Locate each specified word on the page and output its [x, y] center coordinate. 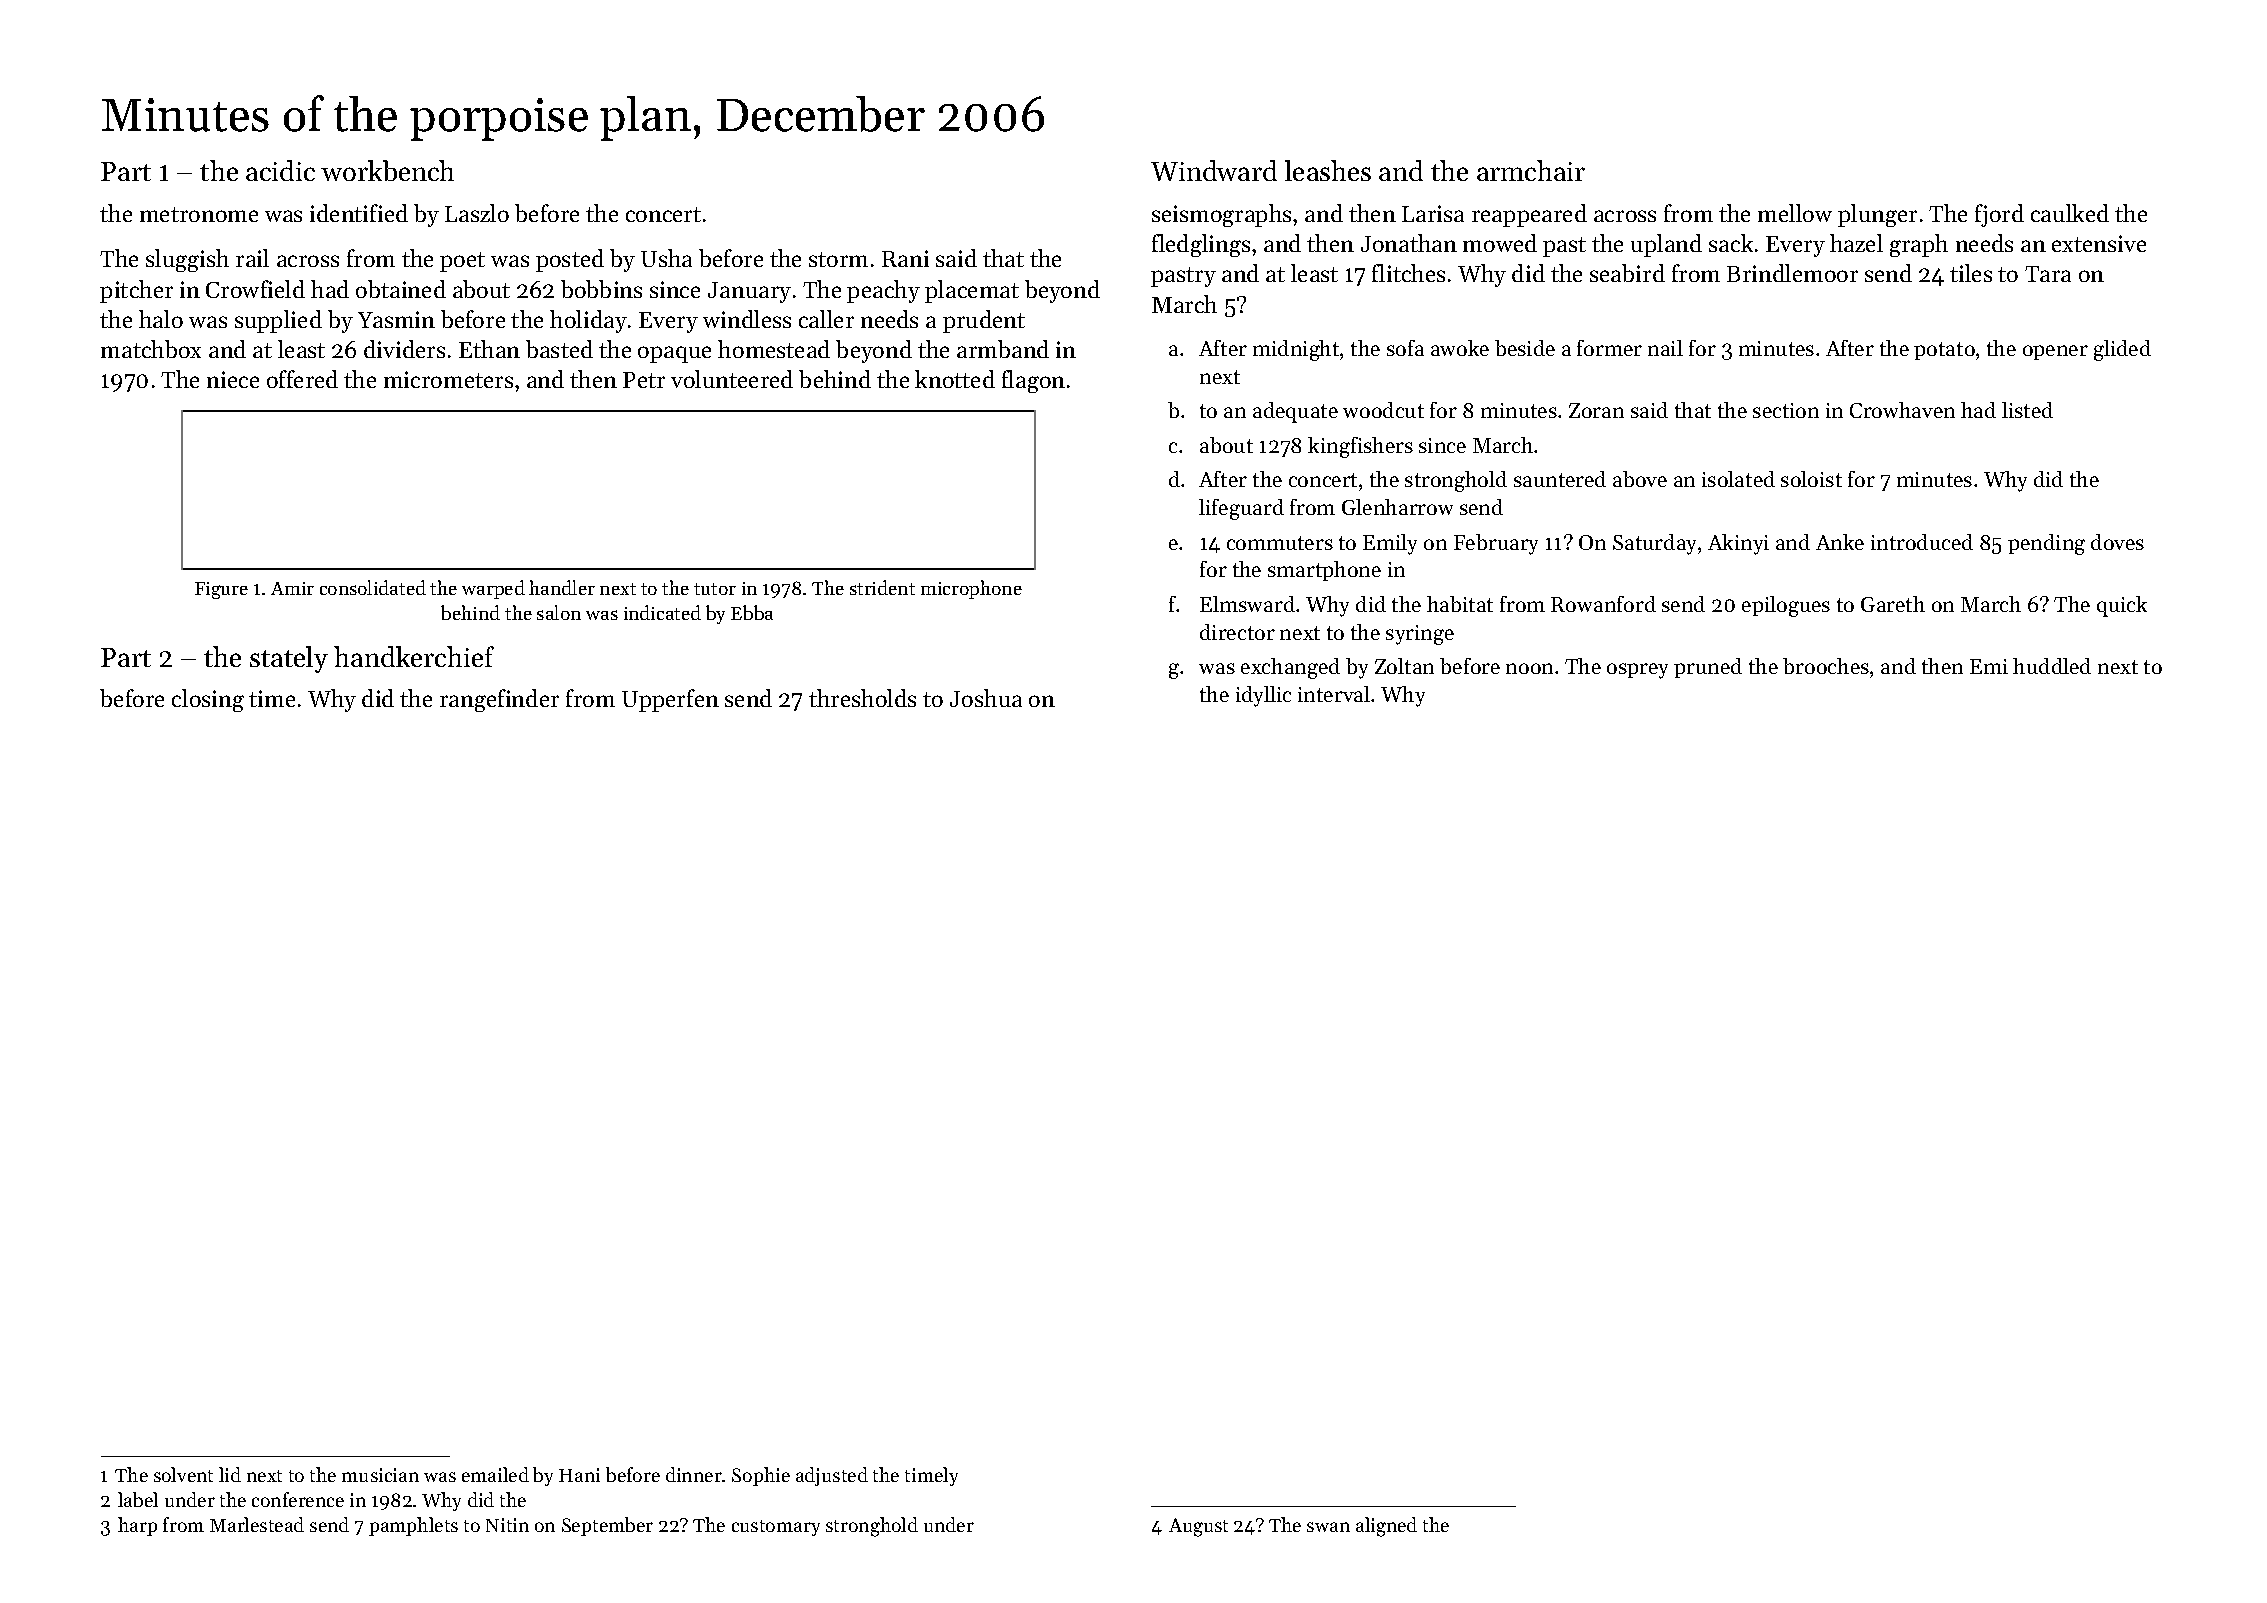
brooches [1826, 666]
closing [208, 700]
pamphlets [413, 1526]
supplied [278, 321]
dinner [694, 1474]
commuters [1280, 543]
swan [1328, 1527]
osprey [1637, 671]
